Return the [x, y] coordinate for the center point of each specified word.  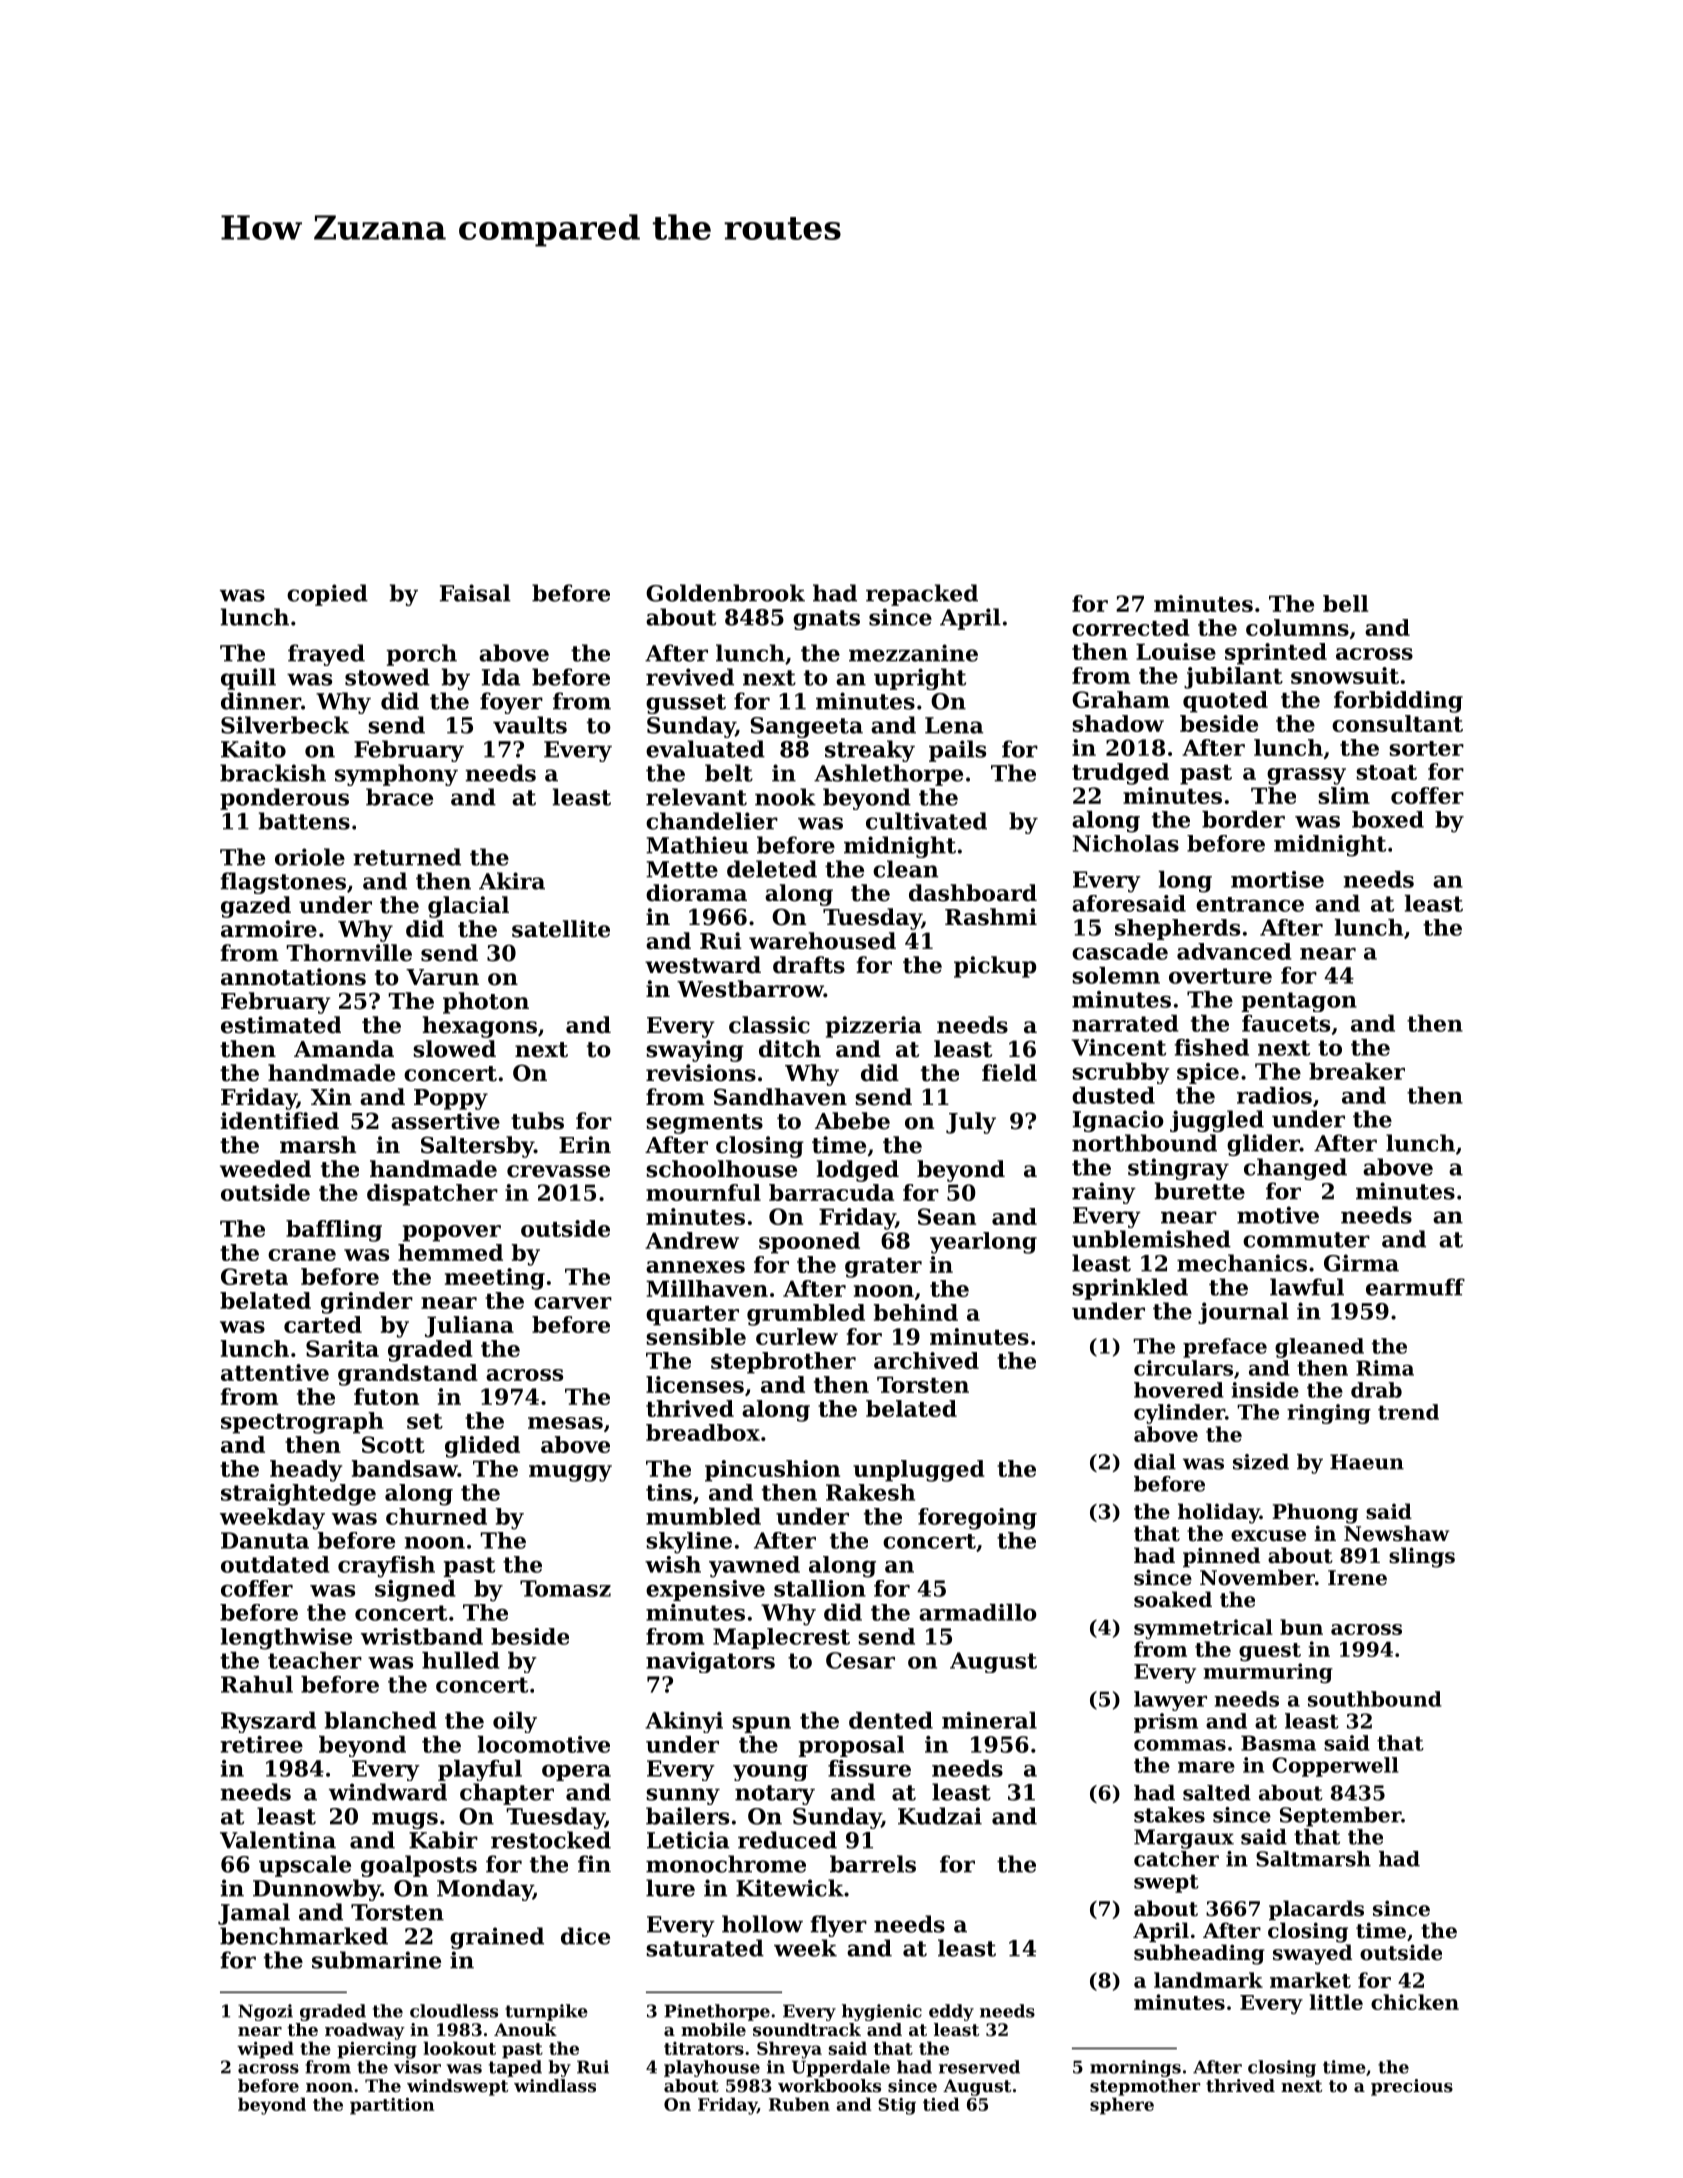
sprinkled [1130, 1289]
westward [703, 965]
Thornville [349, 953]
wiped [265, 2050]
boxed [1388, 819]
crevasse [558, 1171]
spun [761, 1725]
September [1340, 1817]
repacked [922, 595]
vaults [530, 725]
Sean [947, 1216]
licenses [695, 1384]
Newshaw [1396, 1533]
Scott [393, 1444]
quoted [1225, 702]
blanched [380, 1720]
